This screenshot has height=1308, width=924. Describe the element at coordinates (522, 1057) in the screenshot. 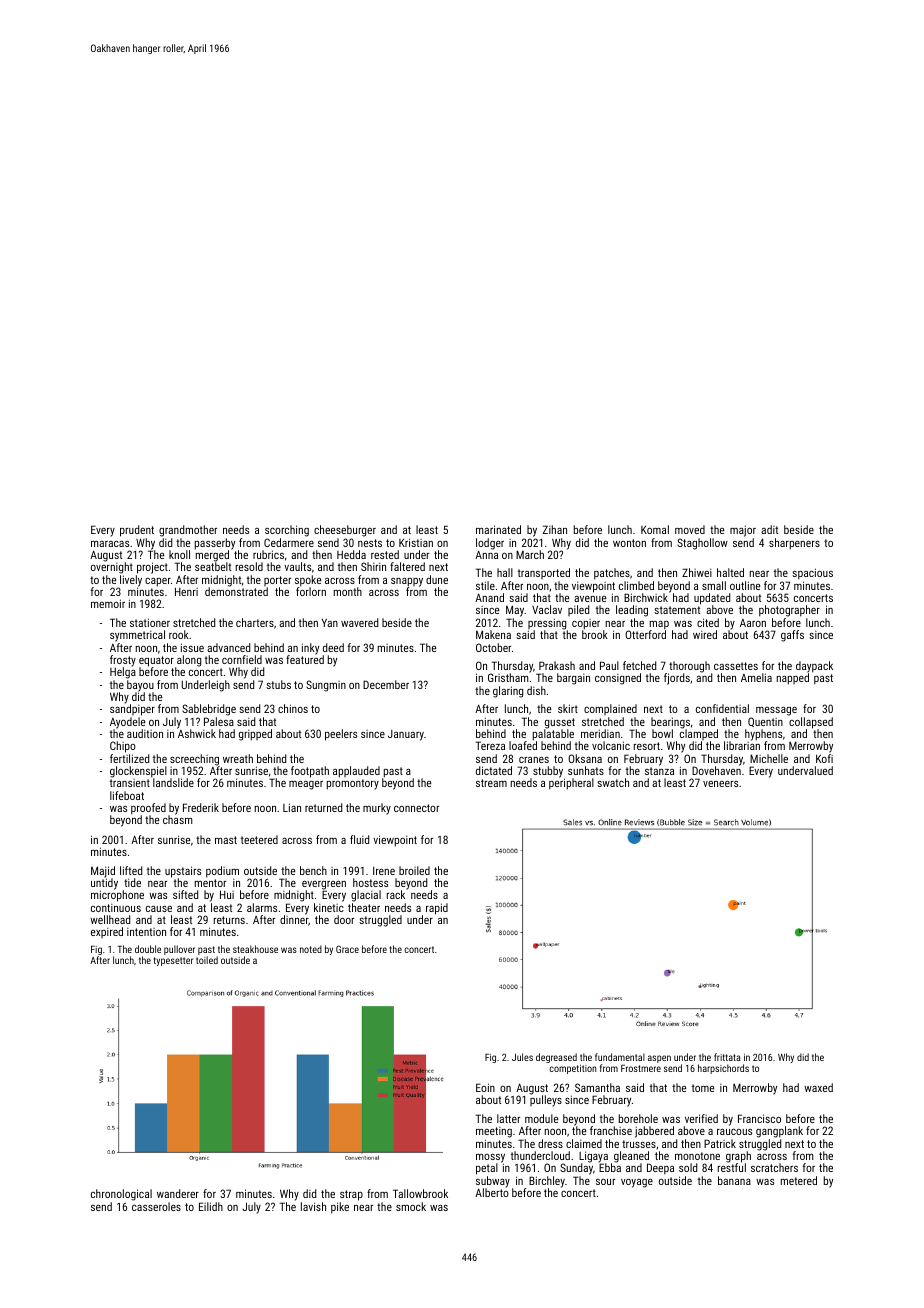

I see `Jules` at that location.
